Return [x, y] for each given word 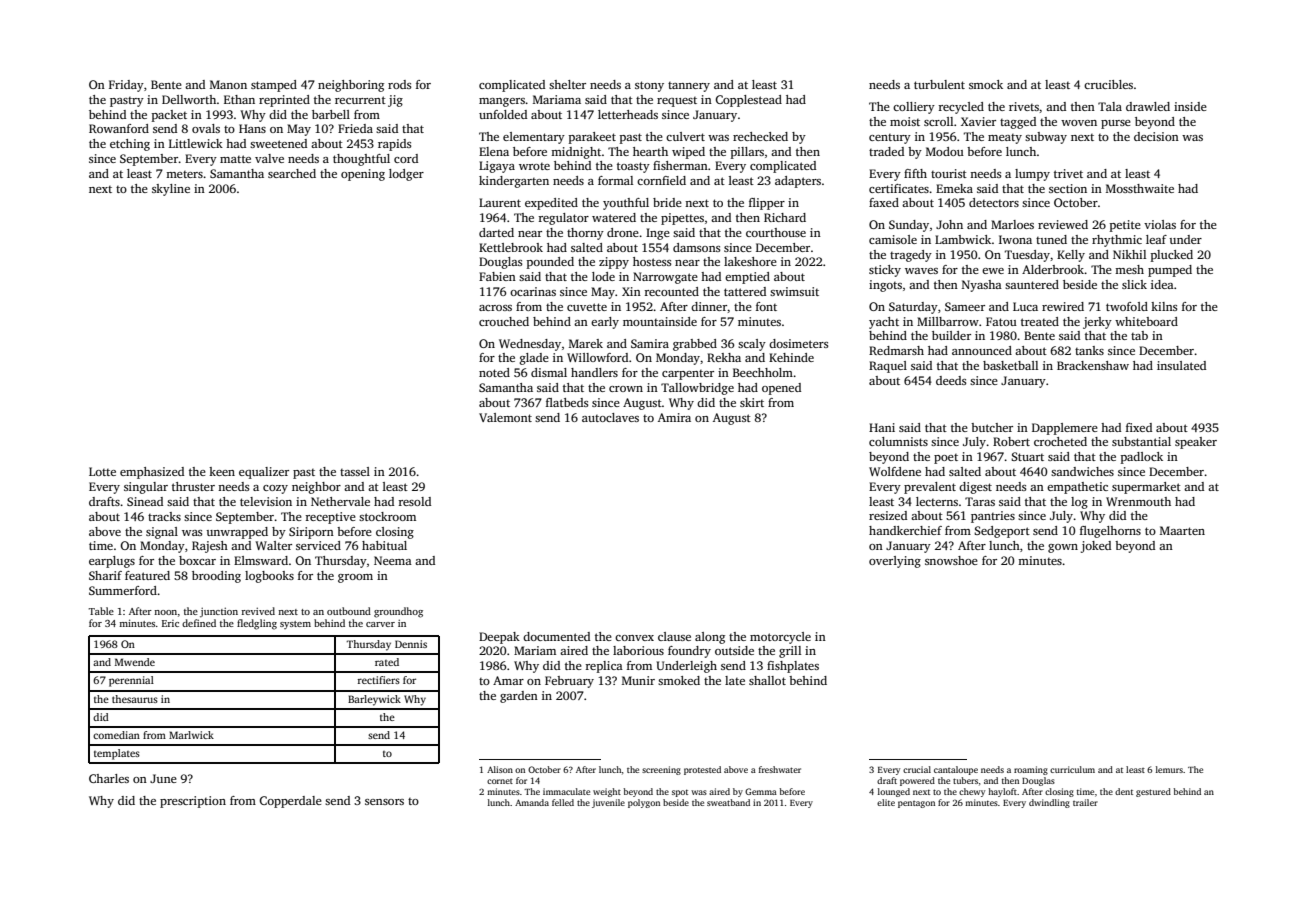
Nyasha [982, 286]
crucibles [1108, 84]
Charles [109, 778]
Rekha [724, 357]
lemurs [1169, 769]
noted [494, 372]
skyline [171, 190]
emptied [747, 278]
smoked [679, 680]
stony [649, 86]
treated [1040, 321]
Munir [638, 680]
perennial [131, 681]
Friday [126, 86]
